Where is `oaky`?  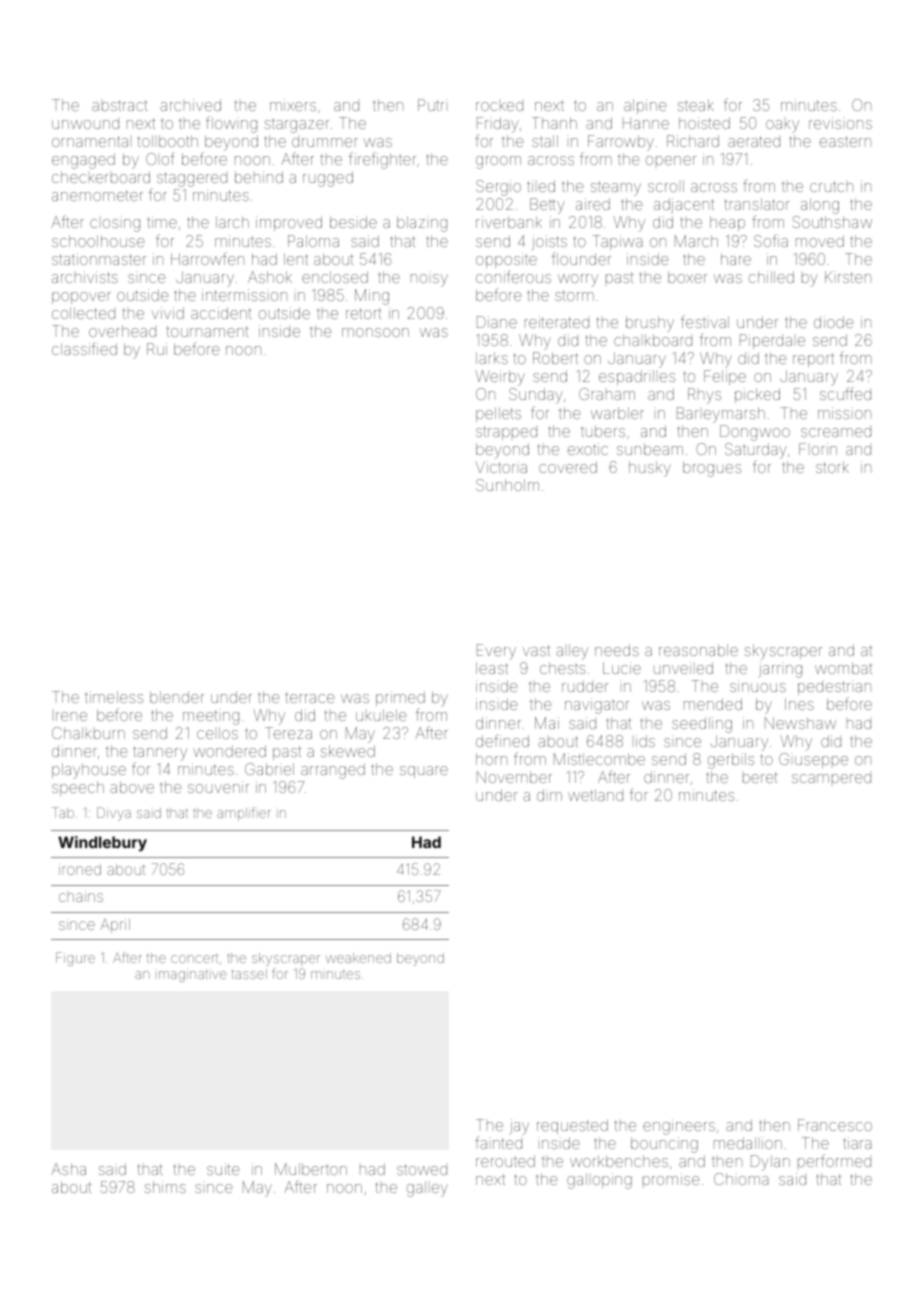
oaky is located at coordinates (782, 126).
